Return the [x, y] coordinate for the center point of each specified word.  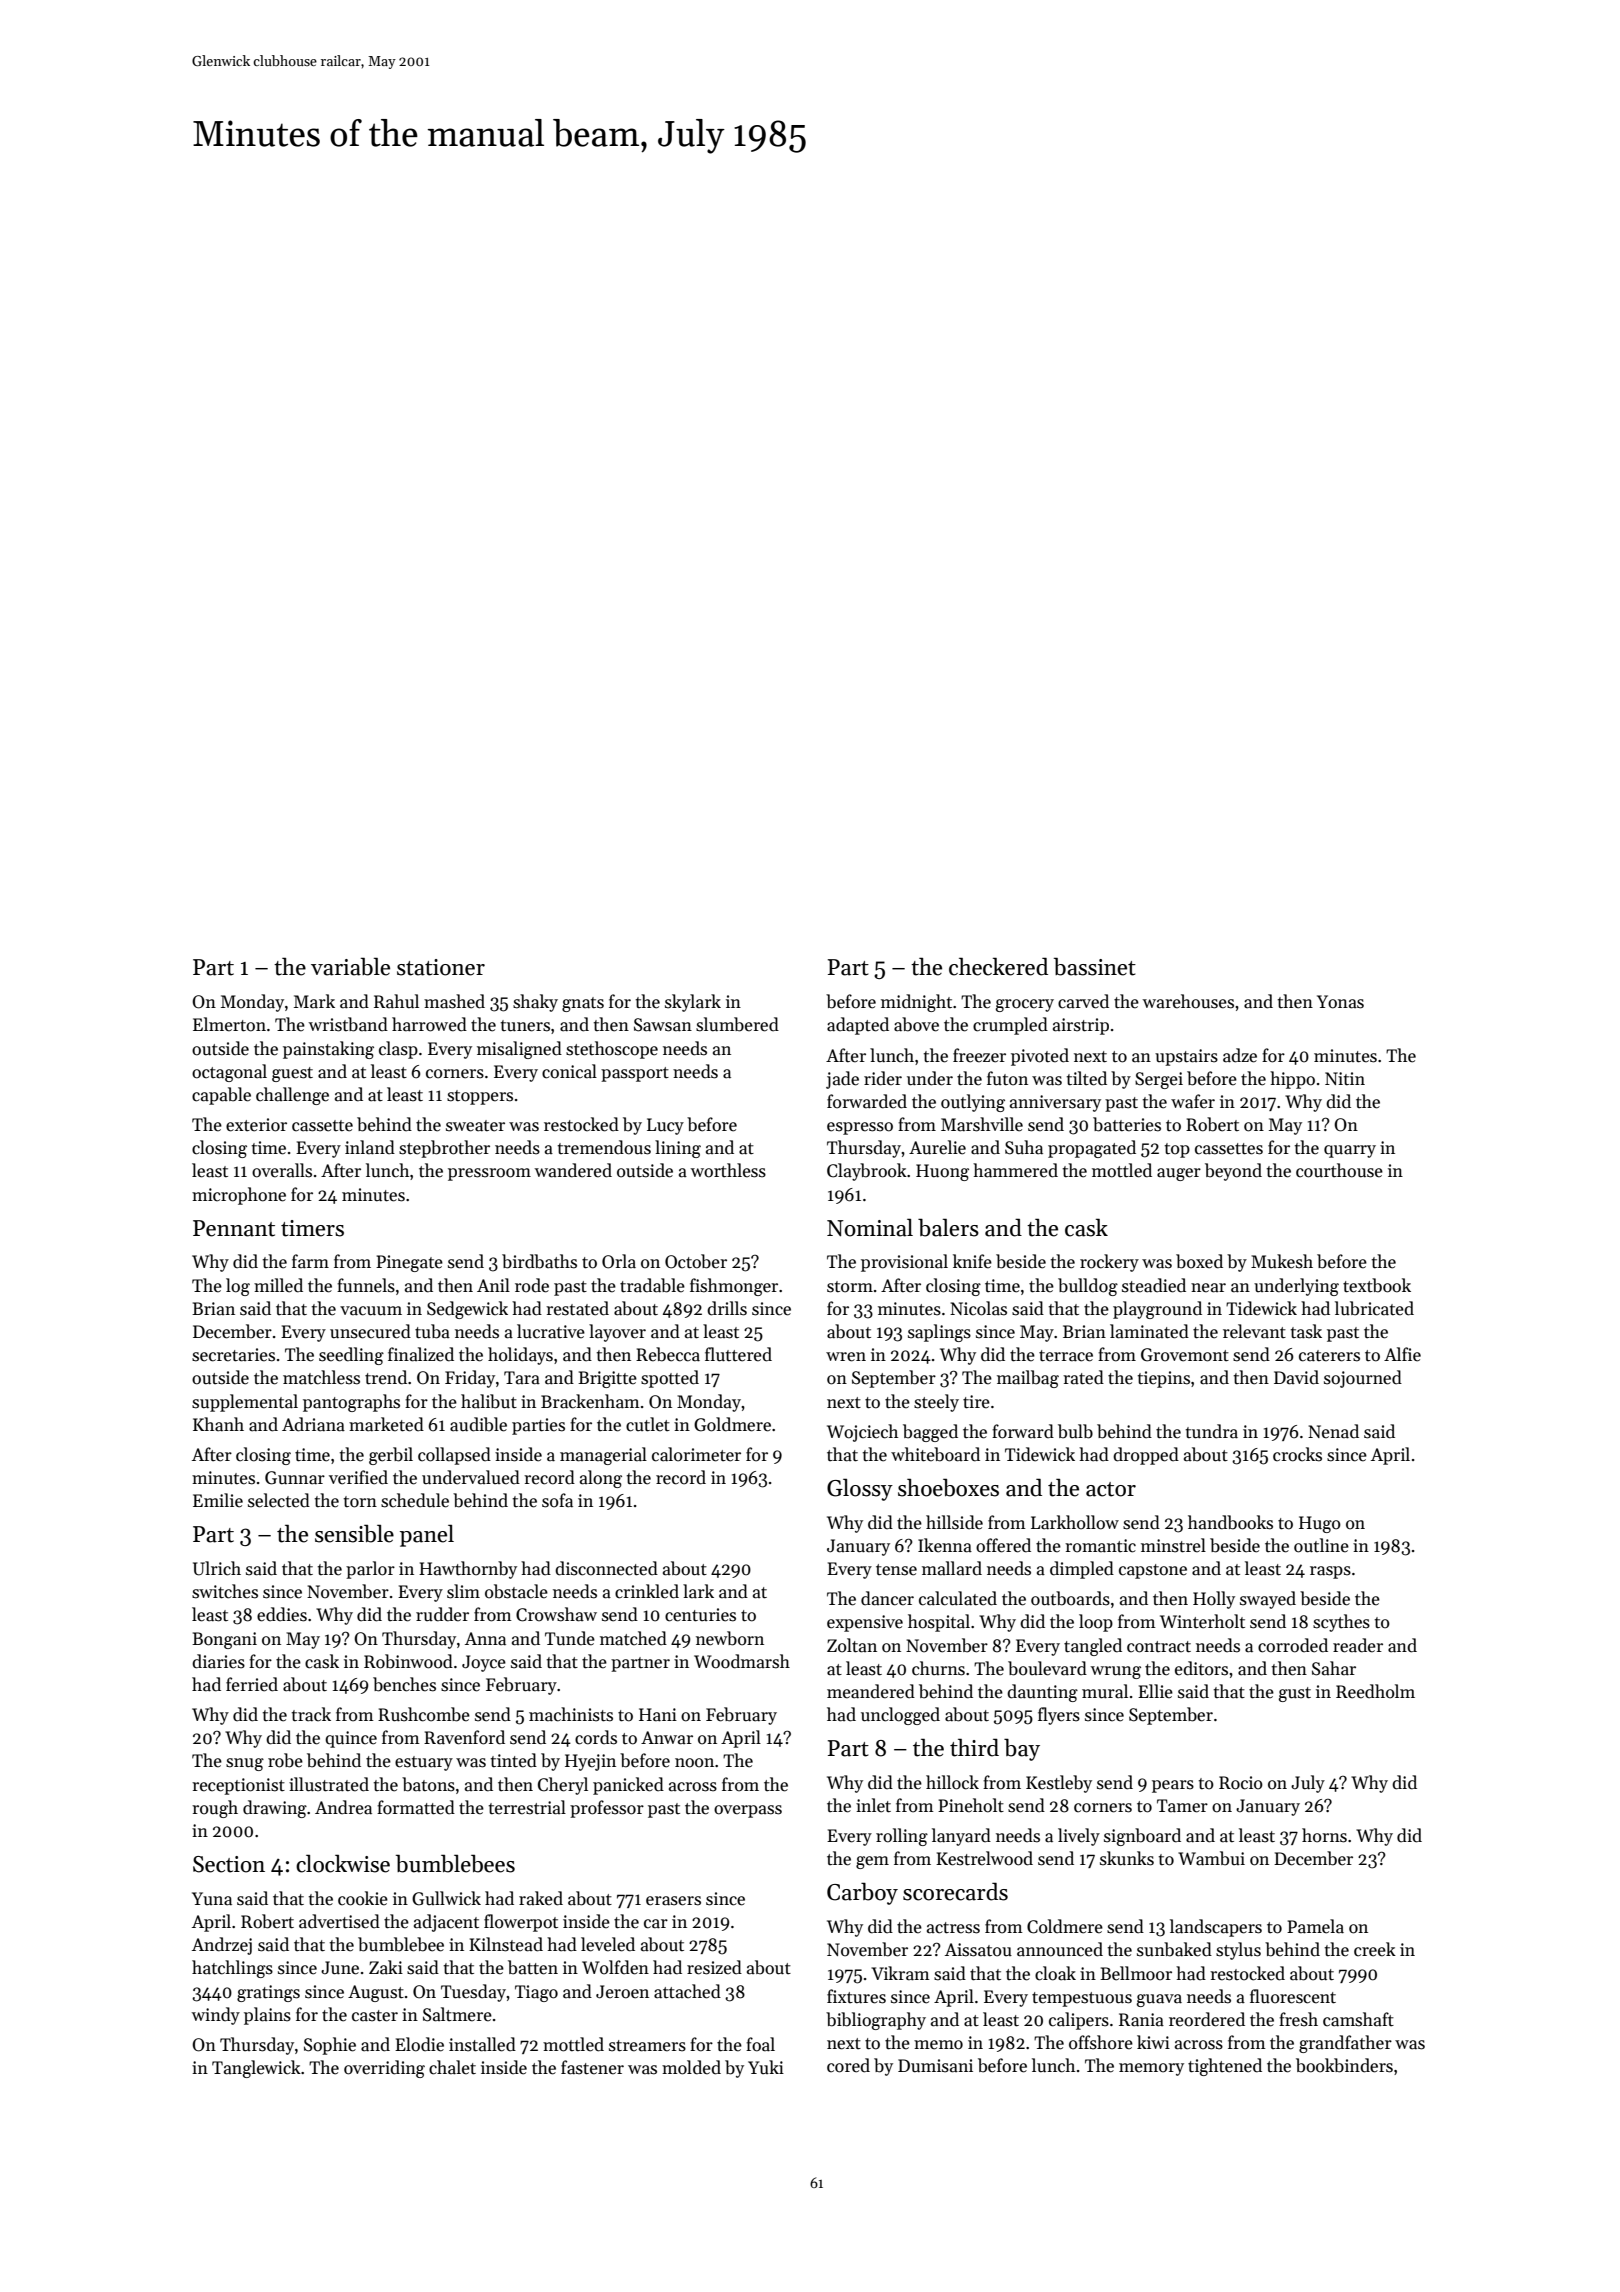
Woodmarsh [742, 1661]
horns [1324, 1835]
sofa [557, 1500]
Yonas [1340, 1002]
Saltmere [457, 2014]
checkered [998, 966]
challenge [292, 1096]
